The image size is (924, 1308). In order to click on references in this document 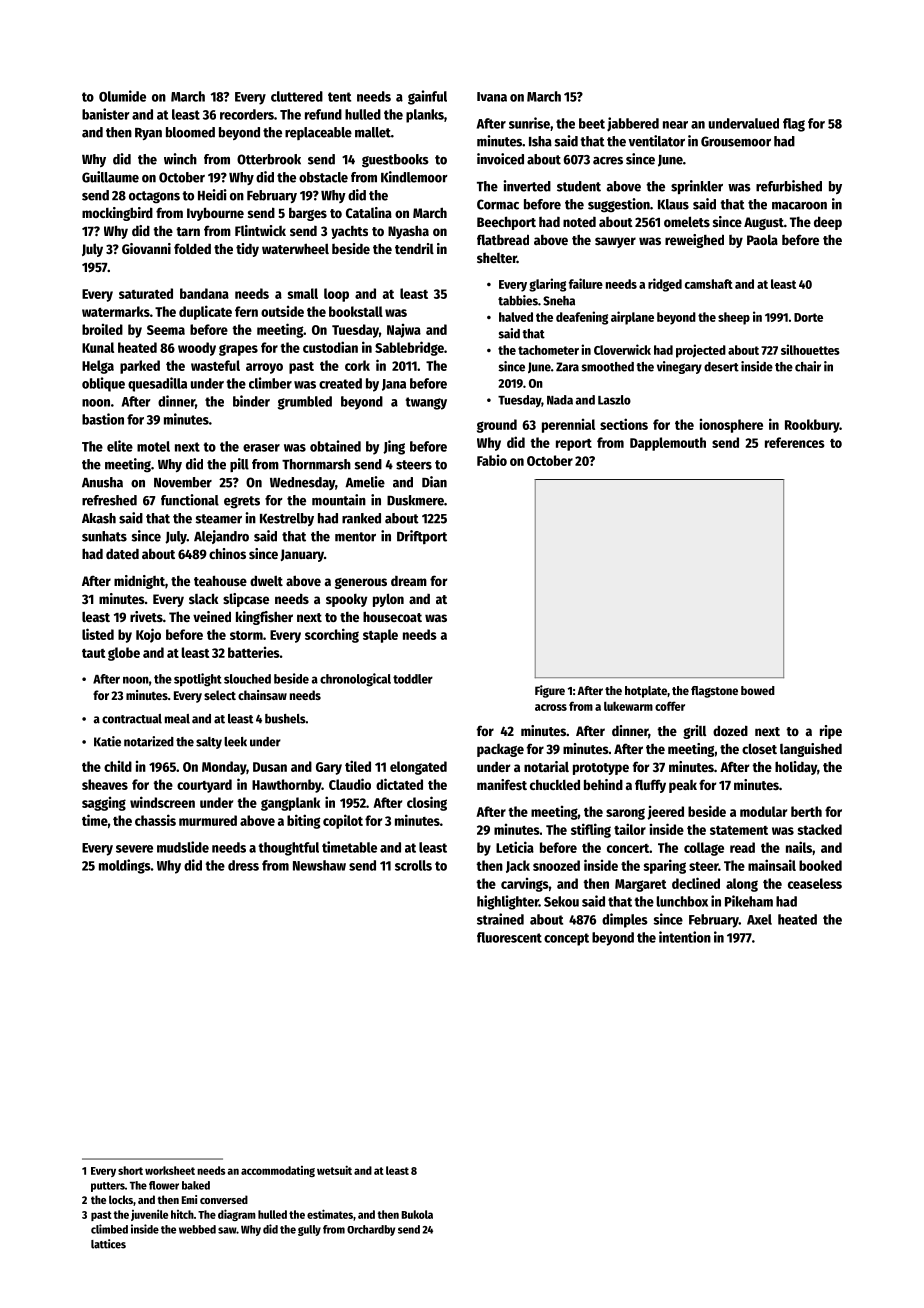, I will do `click(795, 442)`.
